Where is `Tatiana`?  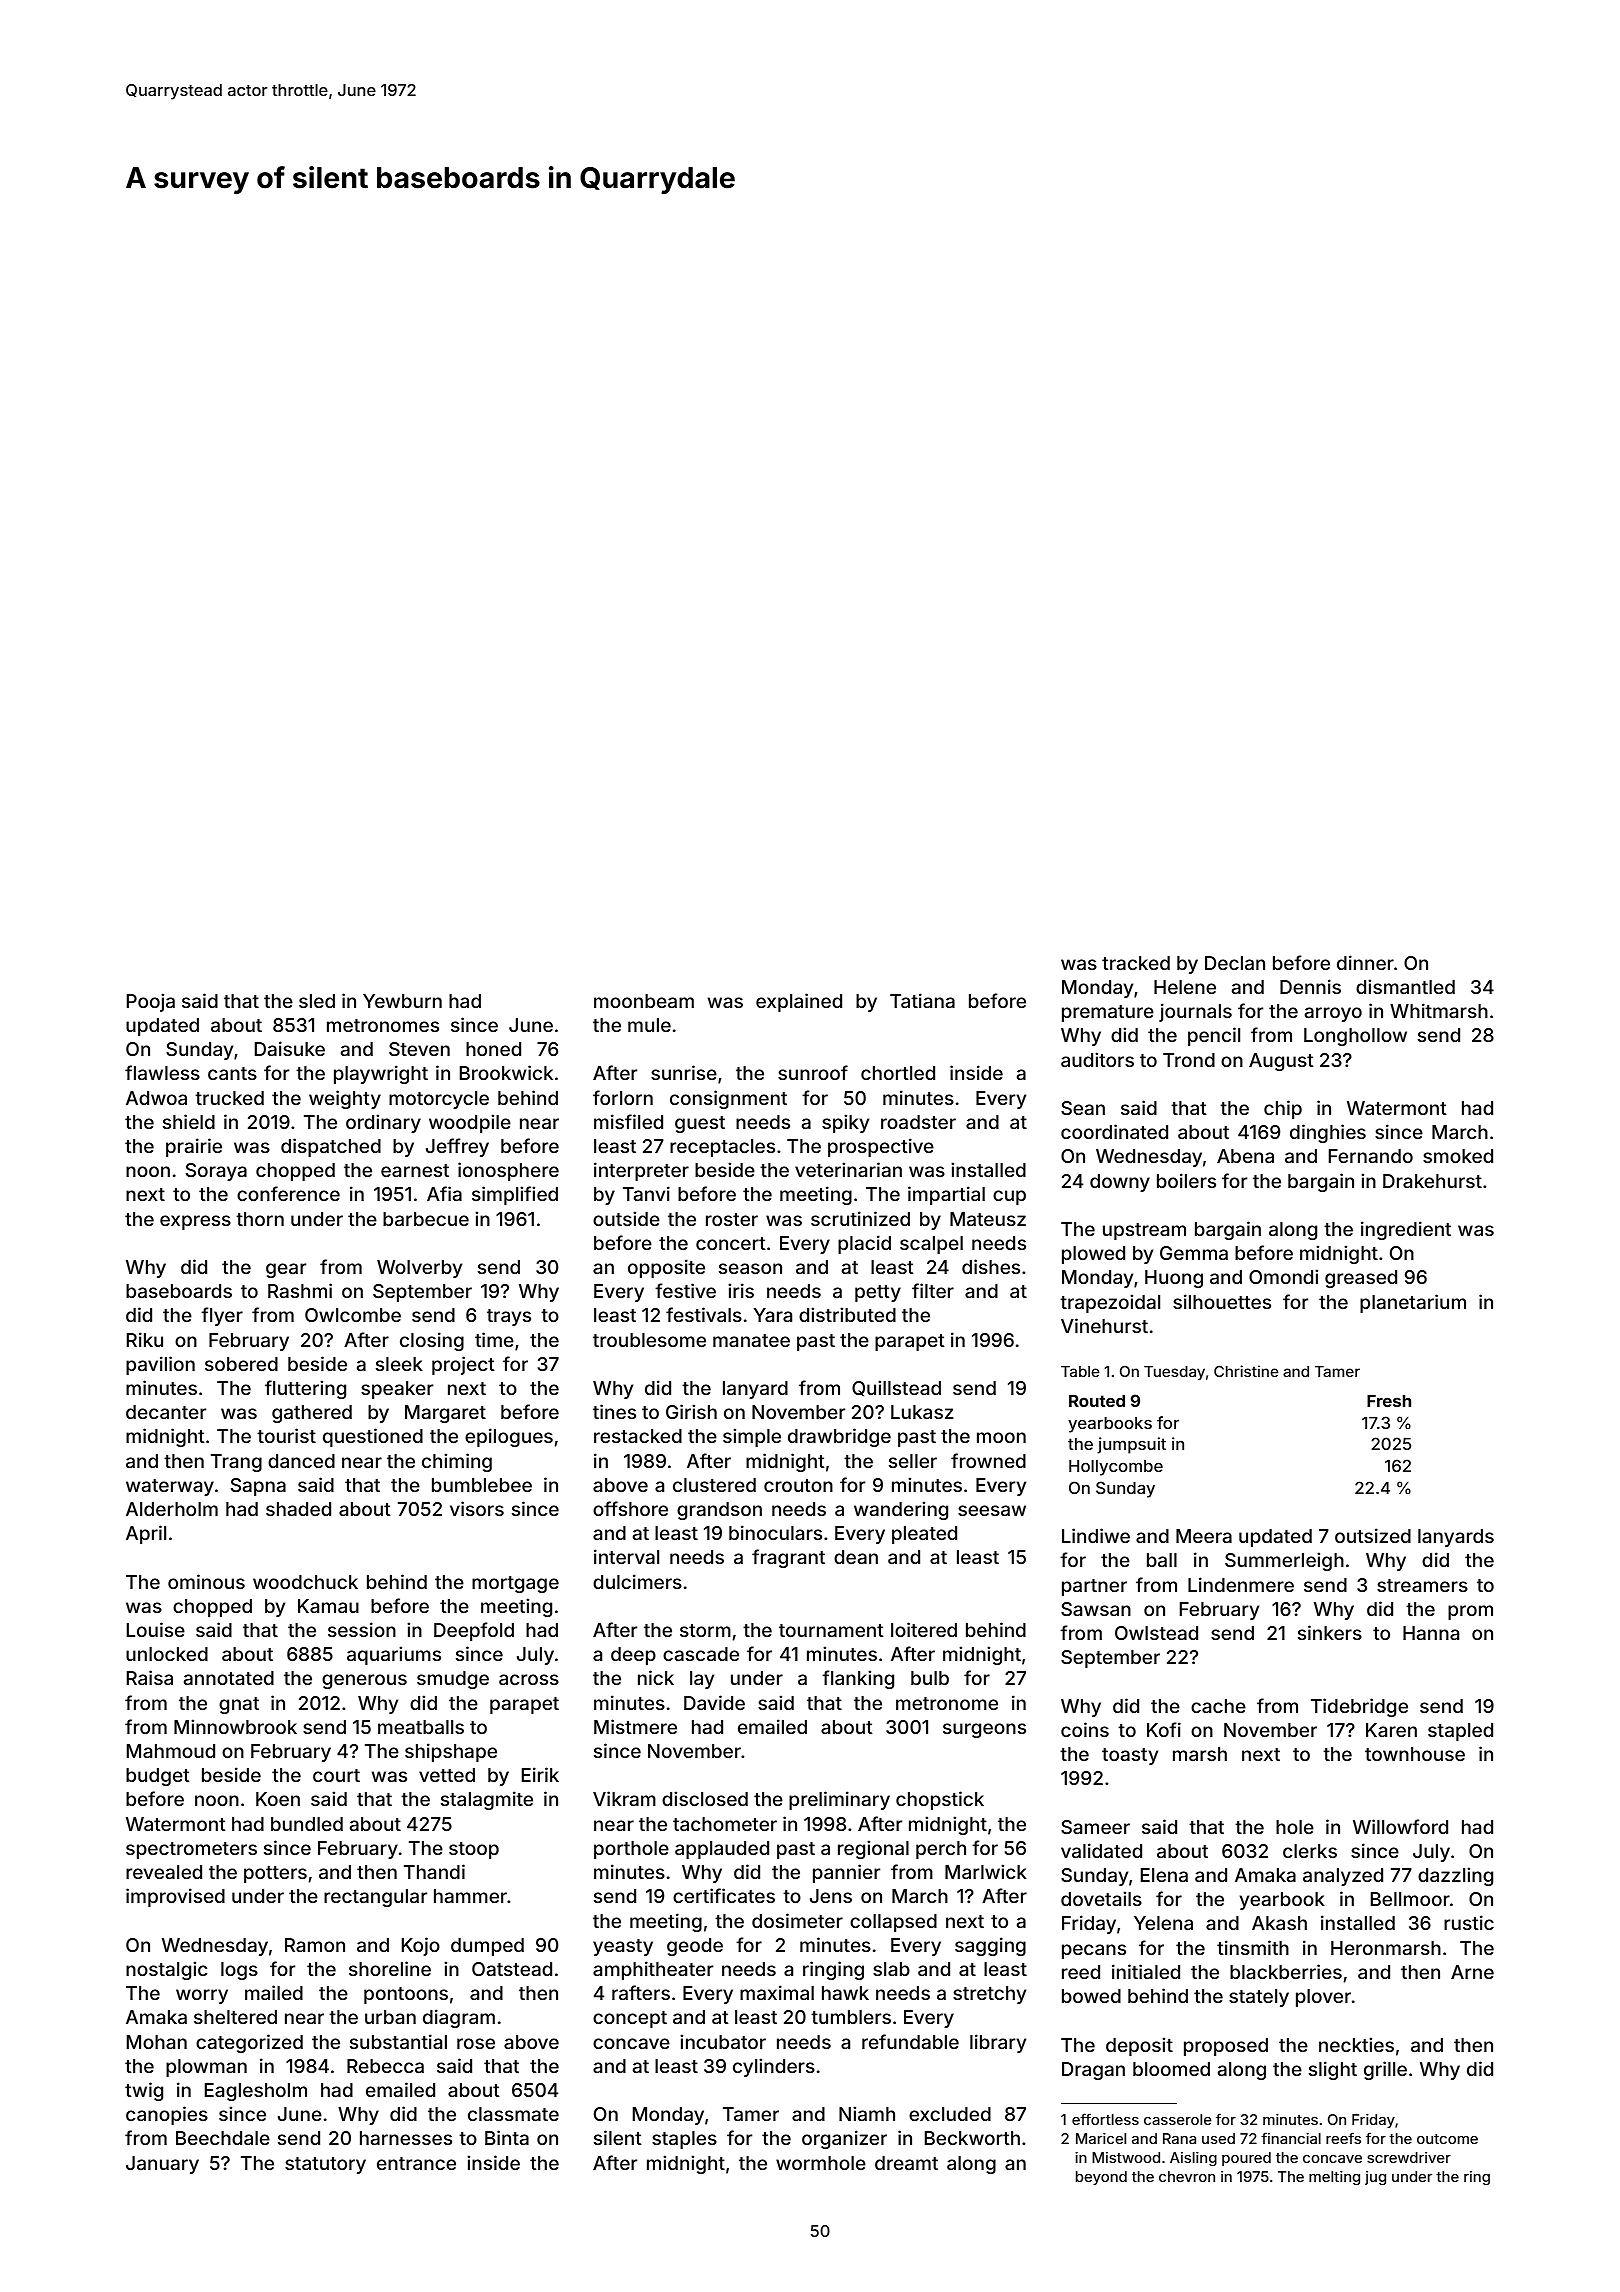 Tatiana is located at coordinates (922, 1000).
